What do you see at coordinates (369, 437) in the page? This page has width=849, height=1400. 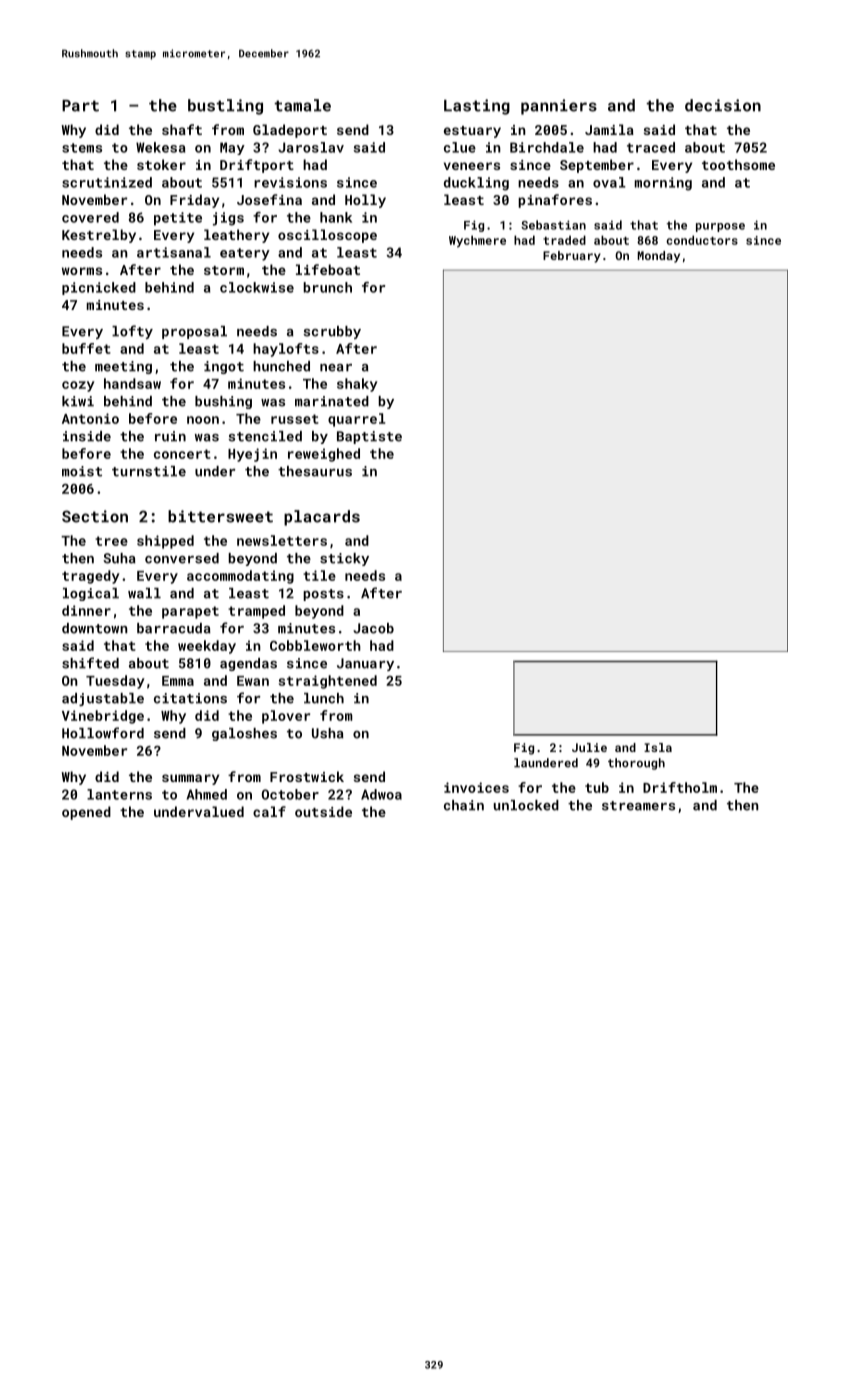 I see `Baptiste` at bounding box center [369, 437].
